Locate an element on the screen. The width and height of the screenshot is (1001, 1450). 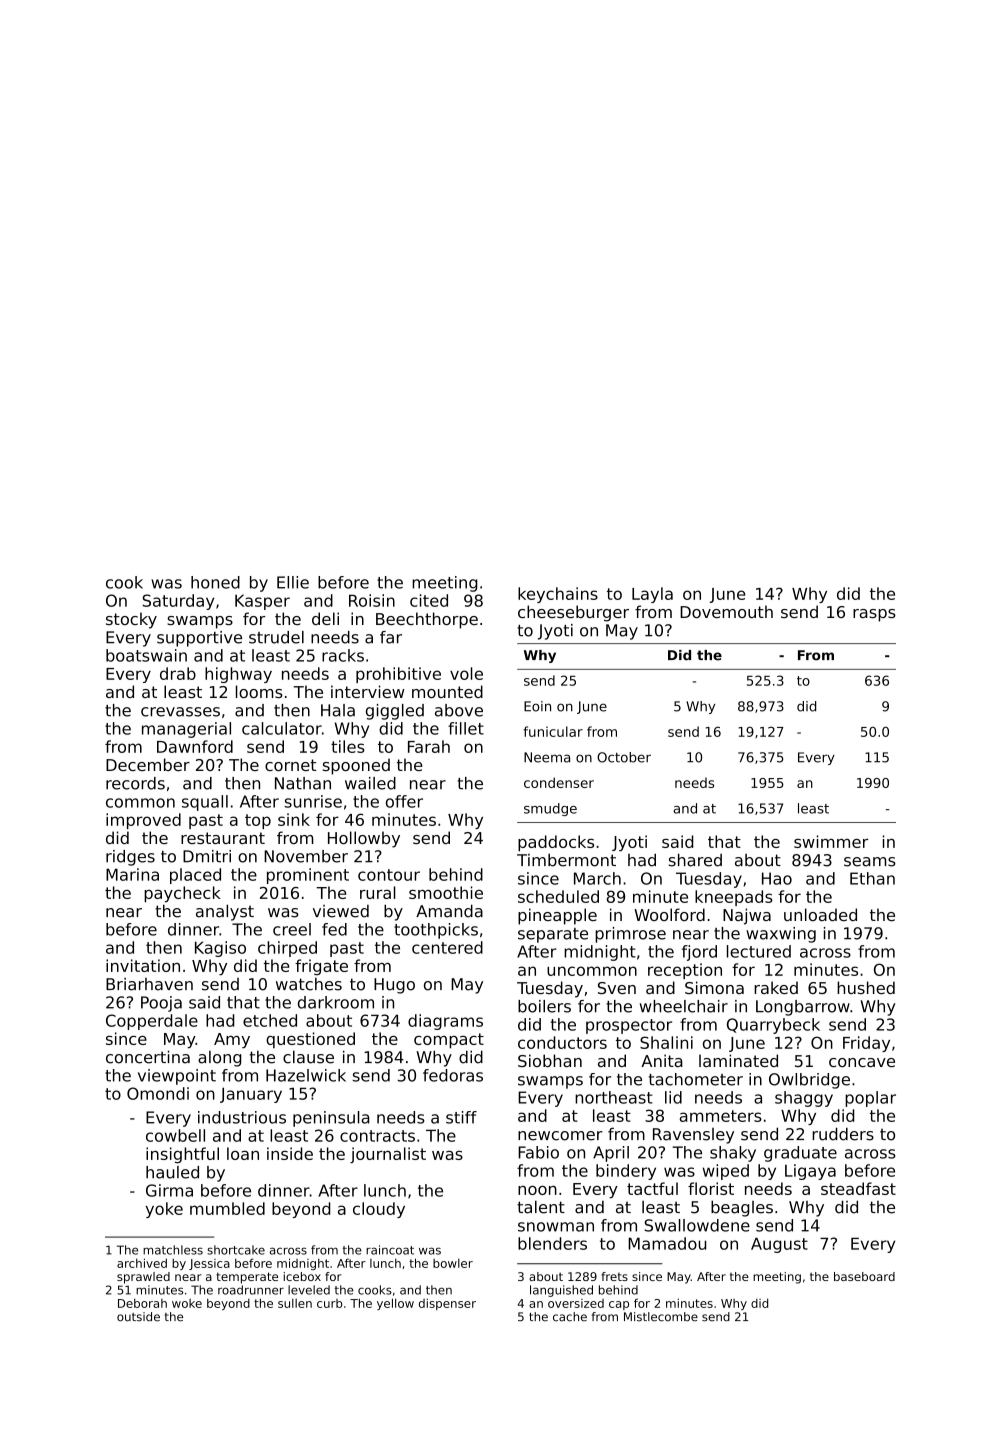
mumbled is located at coordinates (227, 1208).
